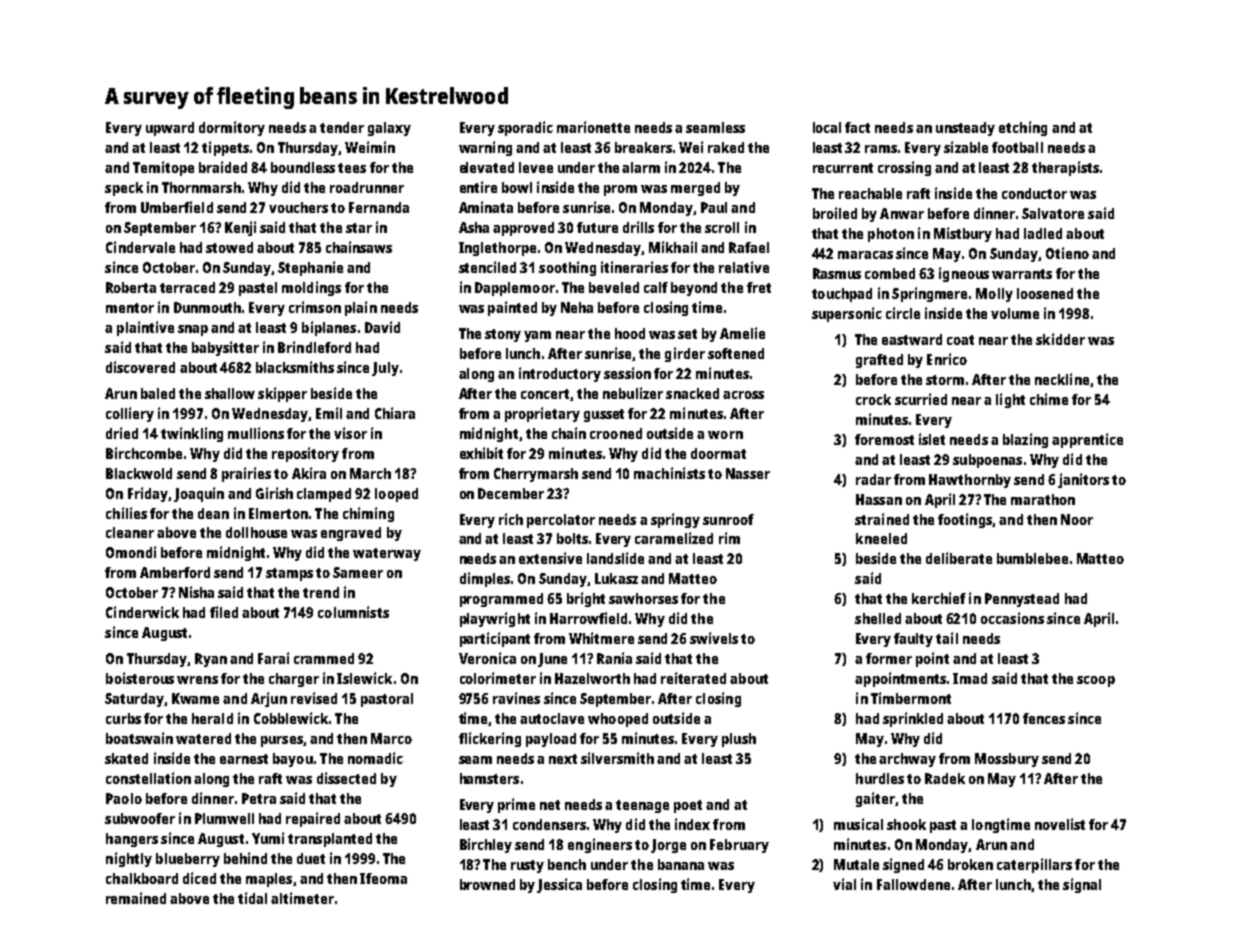 The width and height of the screenshot is (1233, 952). What do you see at coordinates (330, 840) in the screenshot?
I see `transplanted` at bounding box center [330, 840].
